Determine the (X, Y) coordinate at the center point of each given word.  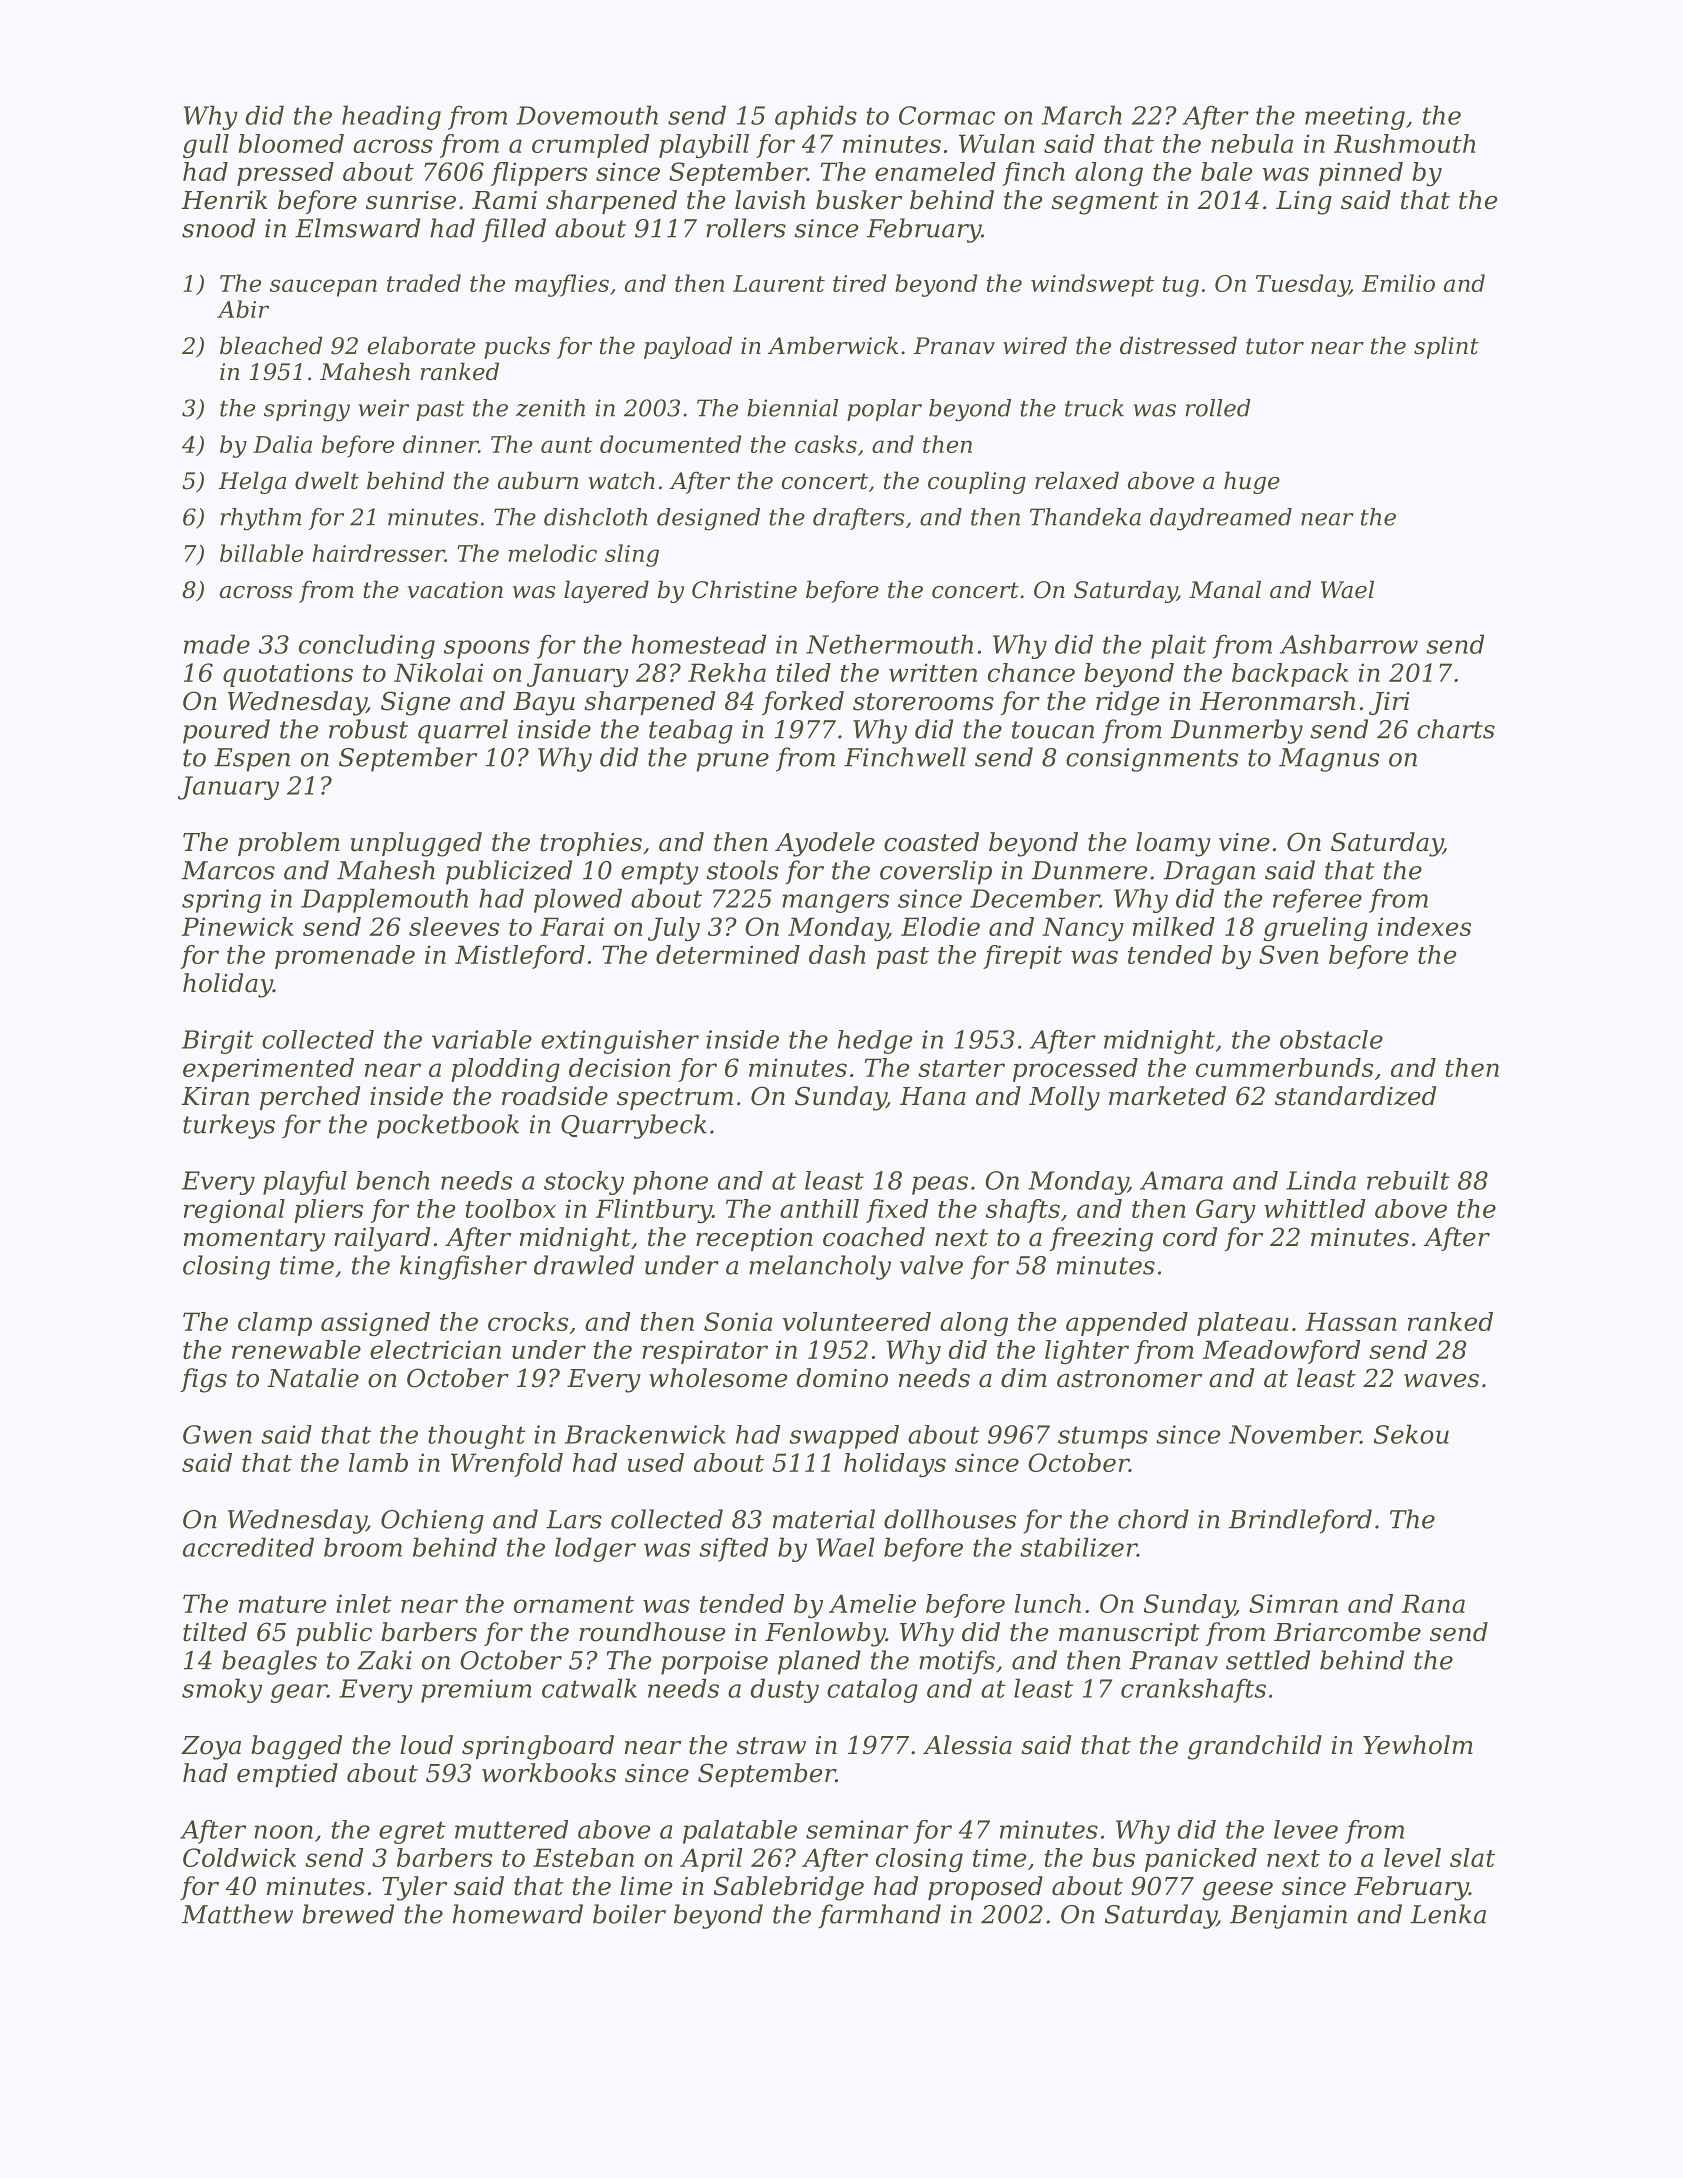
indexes (1424, 926)
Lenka (1448, 1914)
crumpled (591, 146)
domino (842, 1378)
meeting (1355, 118)
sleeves (454, 926)
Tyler (414, 1888)
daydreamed (1221, 519)
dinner (440, 444)
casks (826, 444)
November (1294, 1434)
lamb (378, 1462)
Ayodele (825, 844)
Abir (243, 309)
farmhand (879, 1916)
